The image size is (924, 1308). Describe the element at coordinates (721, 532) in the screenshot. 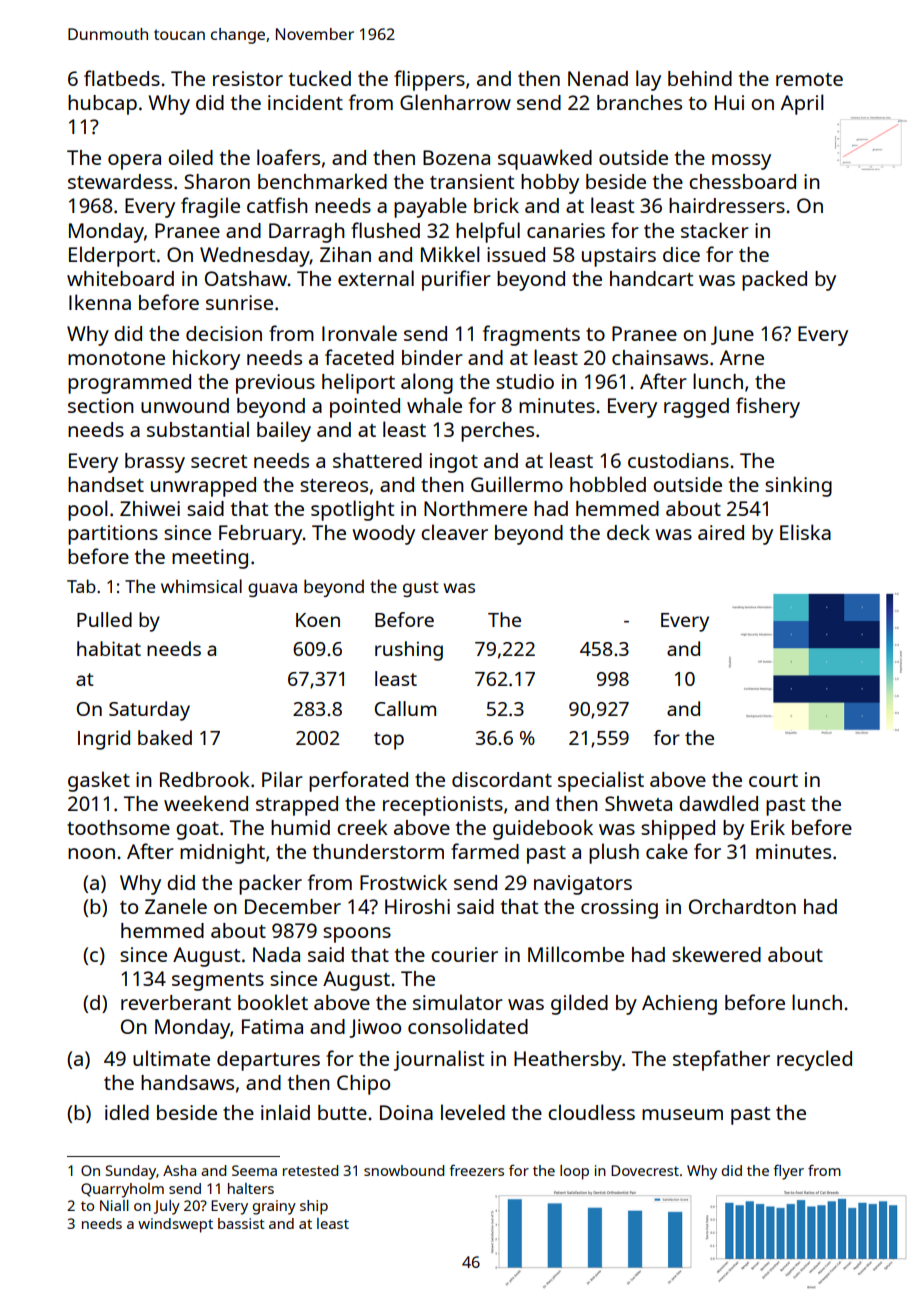

I see `aired` at that location.
